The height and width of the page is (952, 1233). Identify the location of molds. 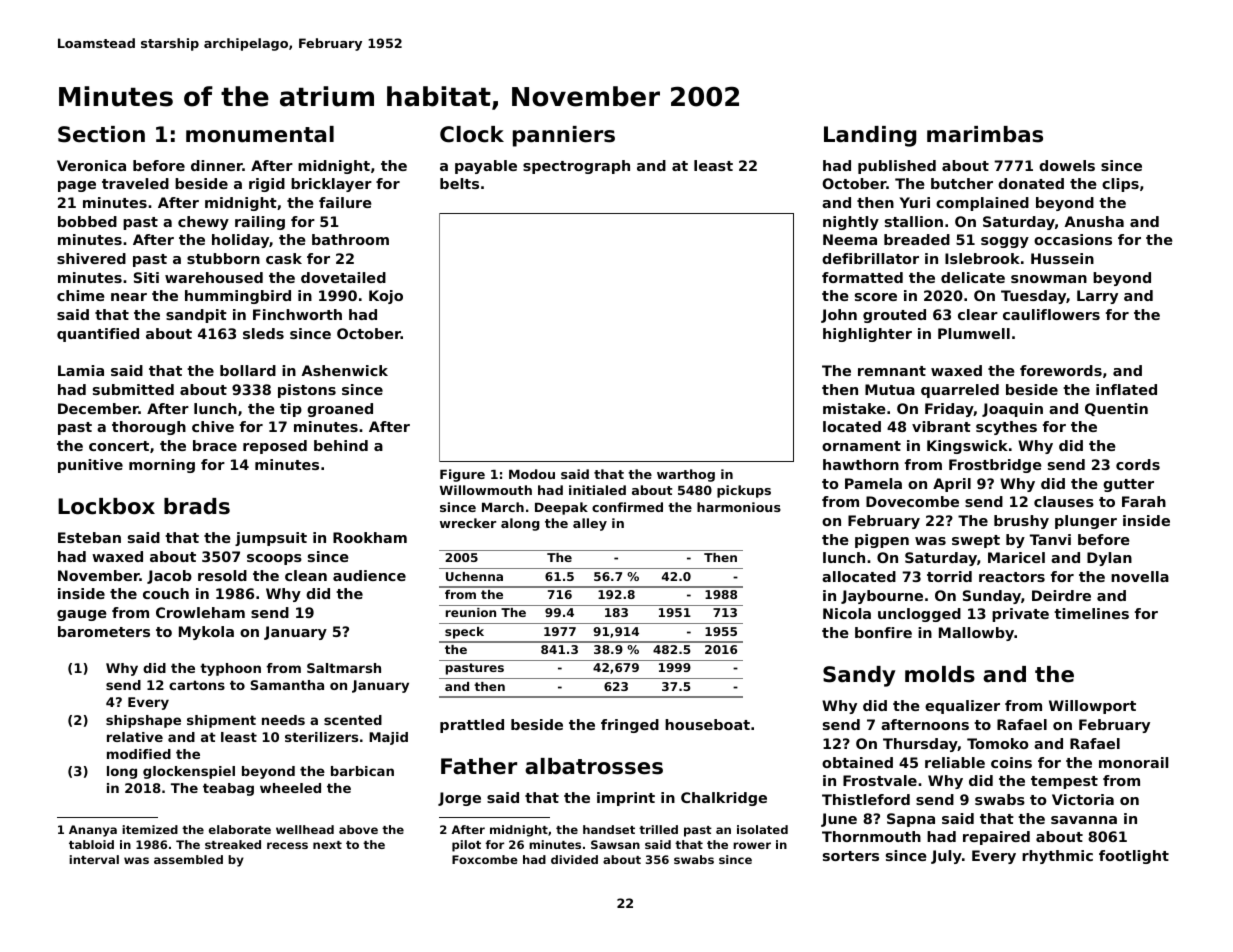
(940, 674).
